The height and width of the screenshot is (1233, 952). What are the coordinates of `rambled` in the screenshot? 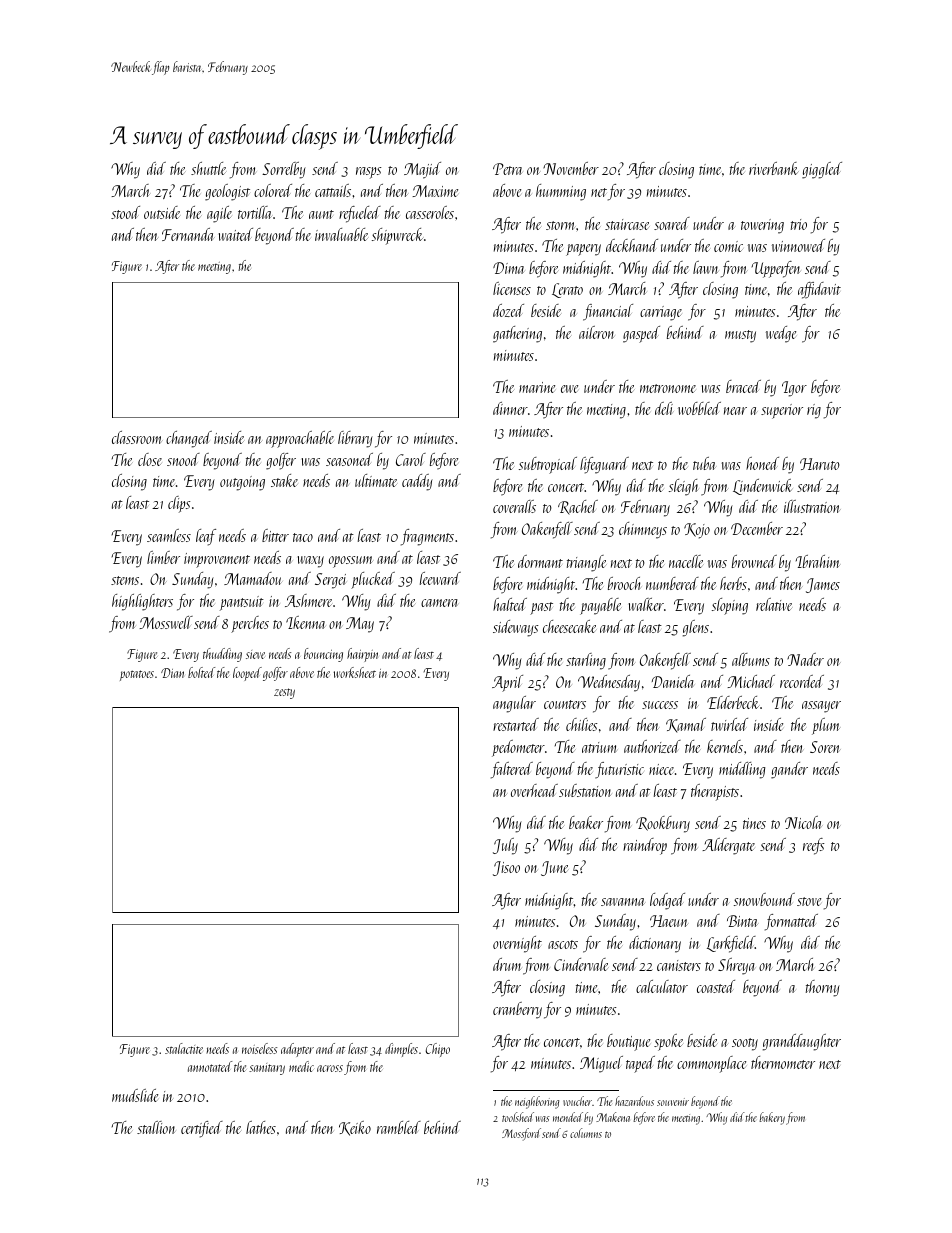 It's located at (399, 1127).
